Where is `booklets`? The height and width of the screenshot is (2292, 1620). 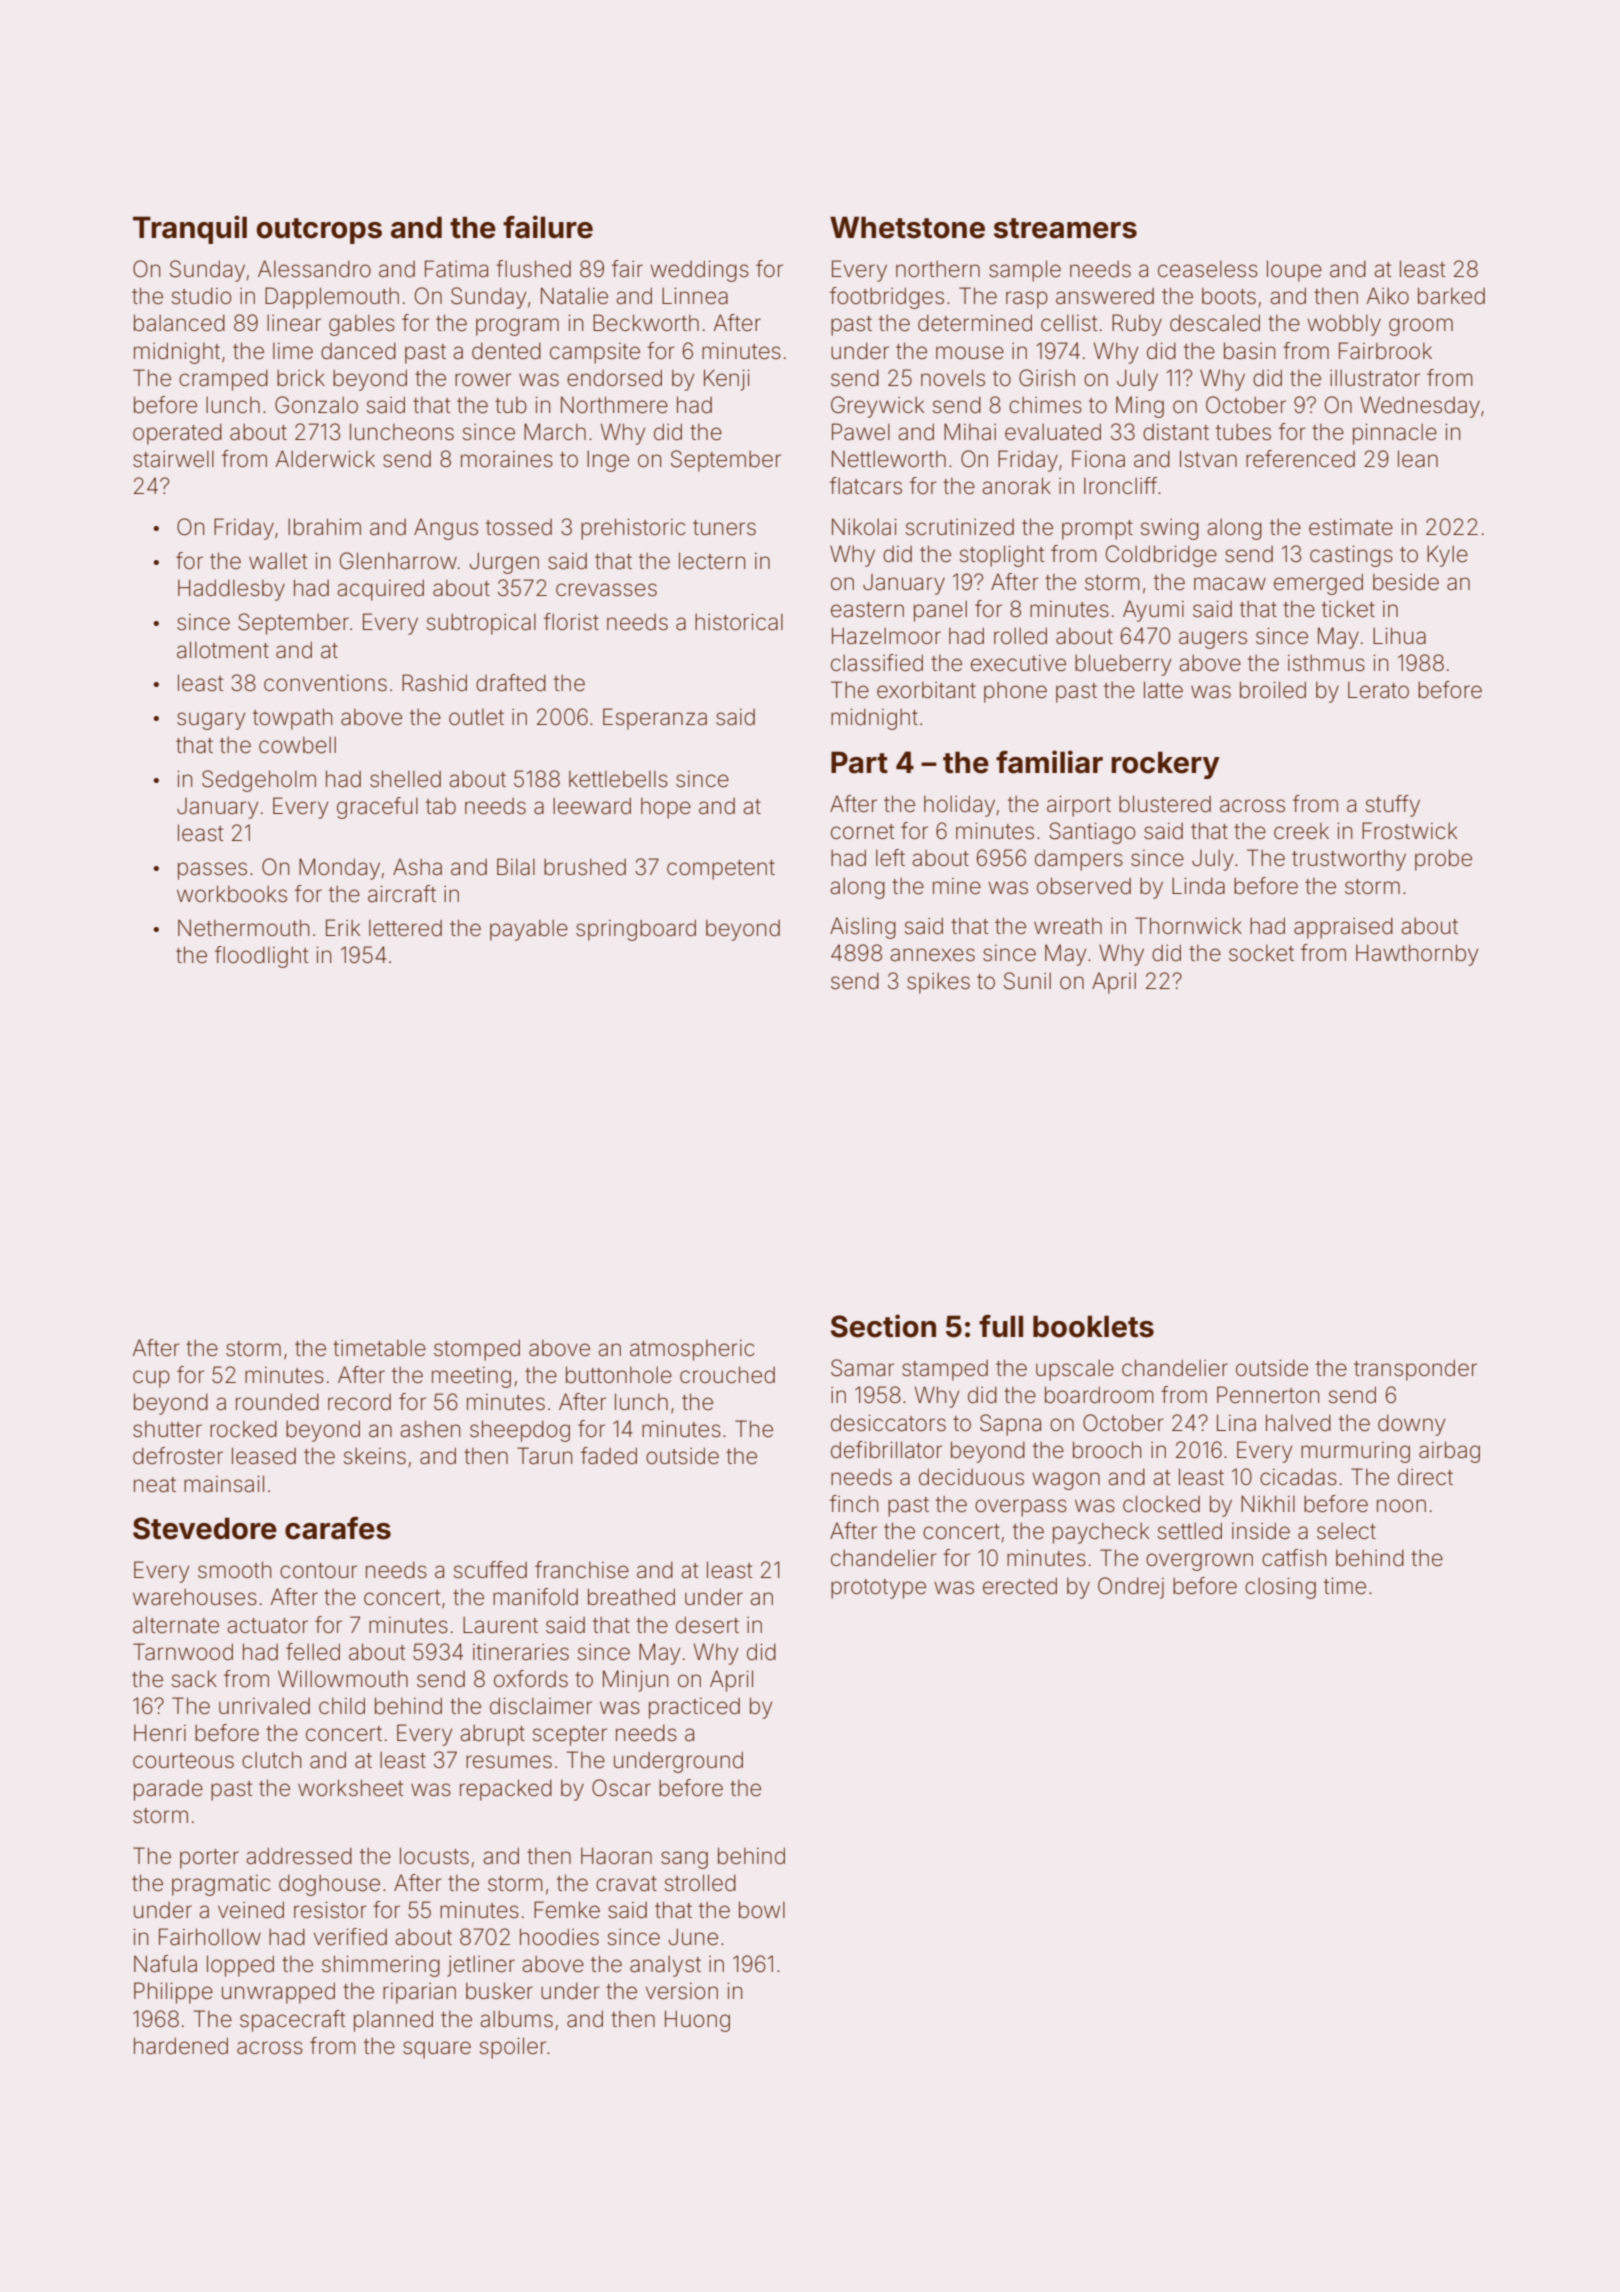
booklets is located at coordinates (1093, 1326).
